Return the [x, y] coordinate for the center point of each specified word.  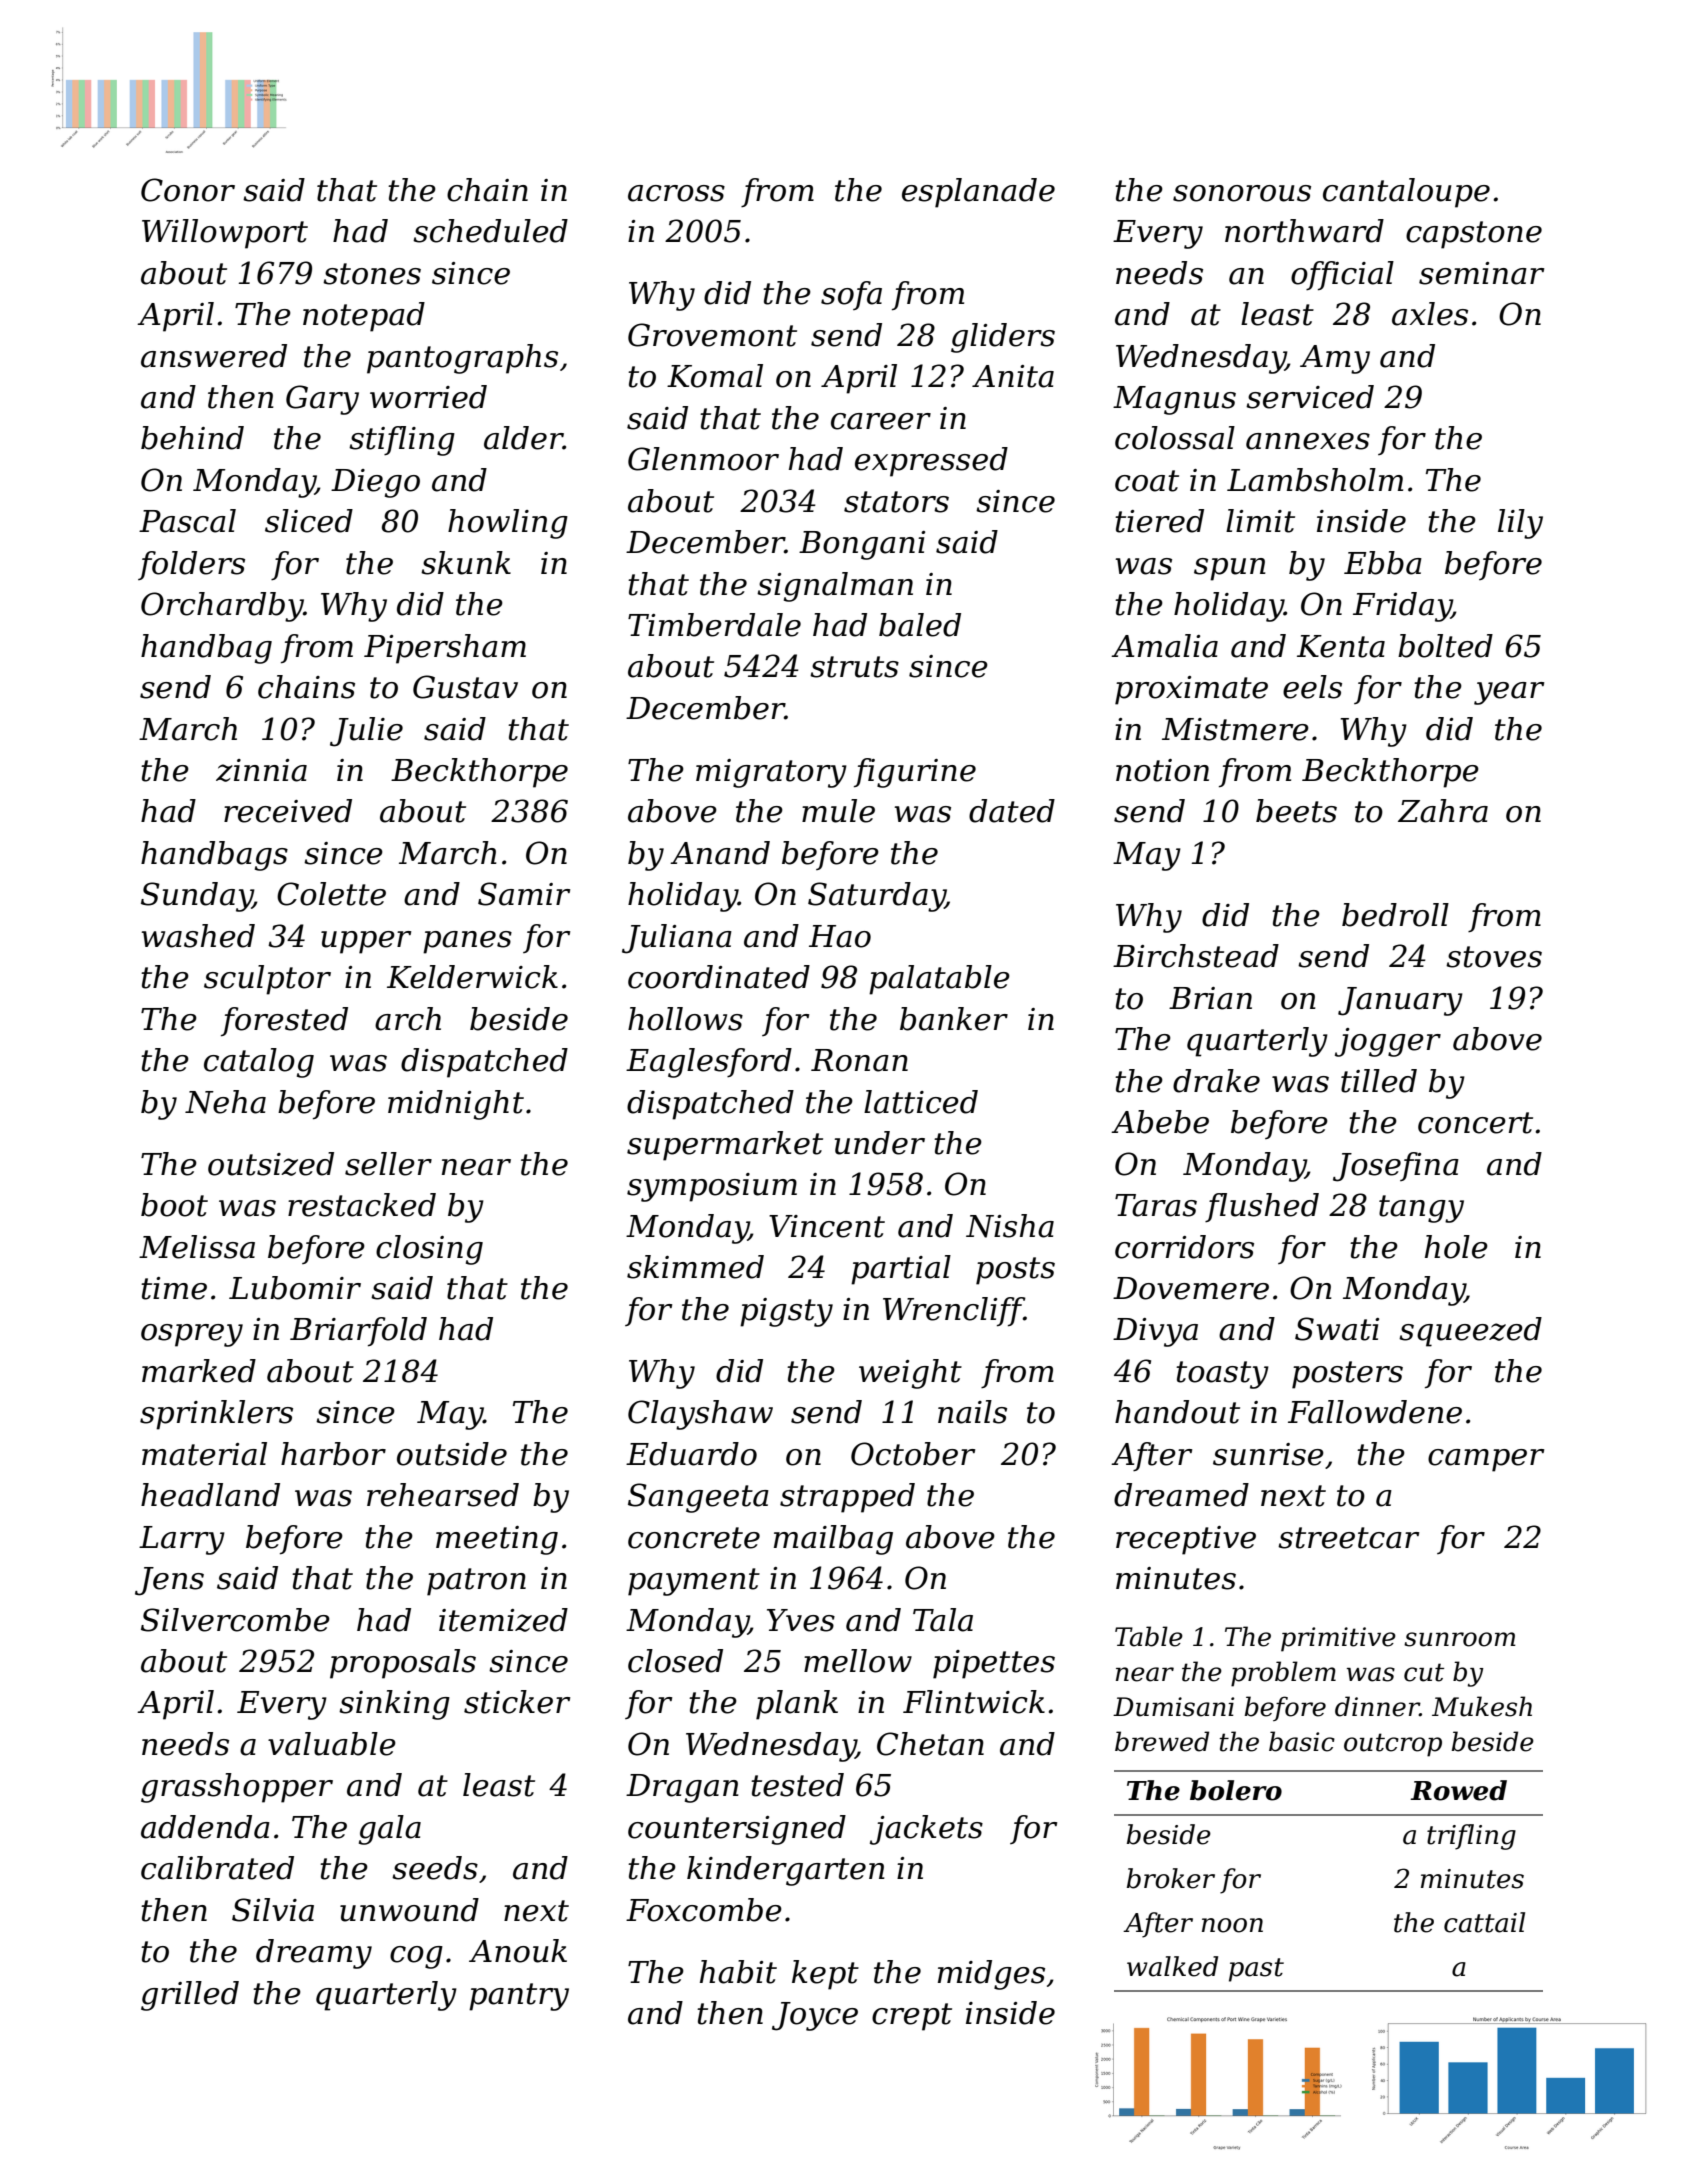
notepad [364, 317]
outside [452, 1454]
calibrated [217, 1868]
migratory [771, 773]
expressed [931, 462]
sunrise [1268, 1454]
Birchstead [1196, 956]
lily [1520, 524]
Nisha [1010, 1226]
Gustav [465, 687]
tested [797, 1785]
